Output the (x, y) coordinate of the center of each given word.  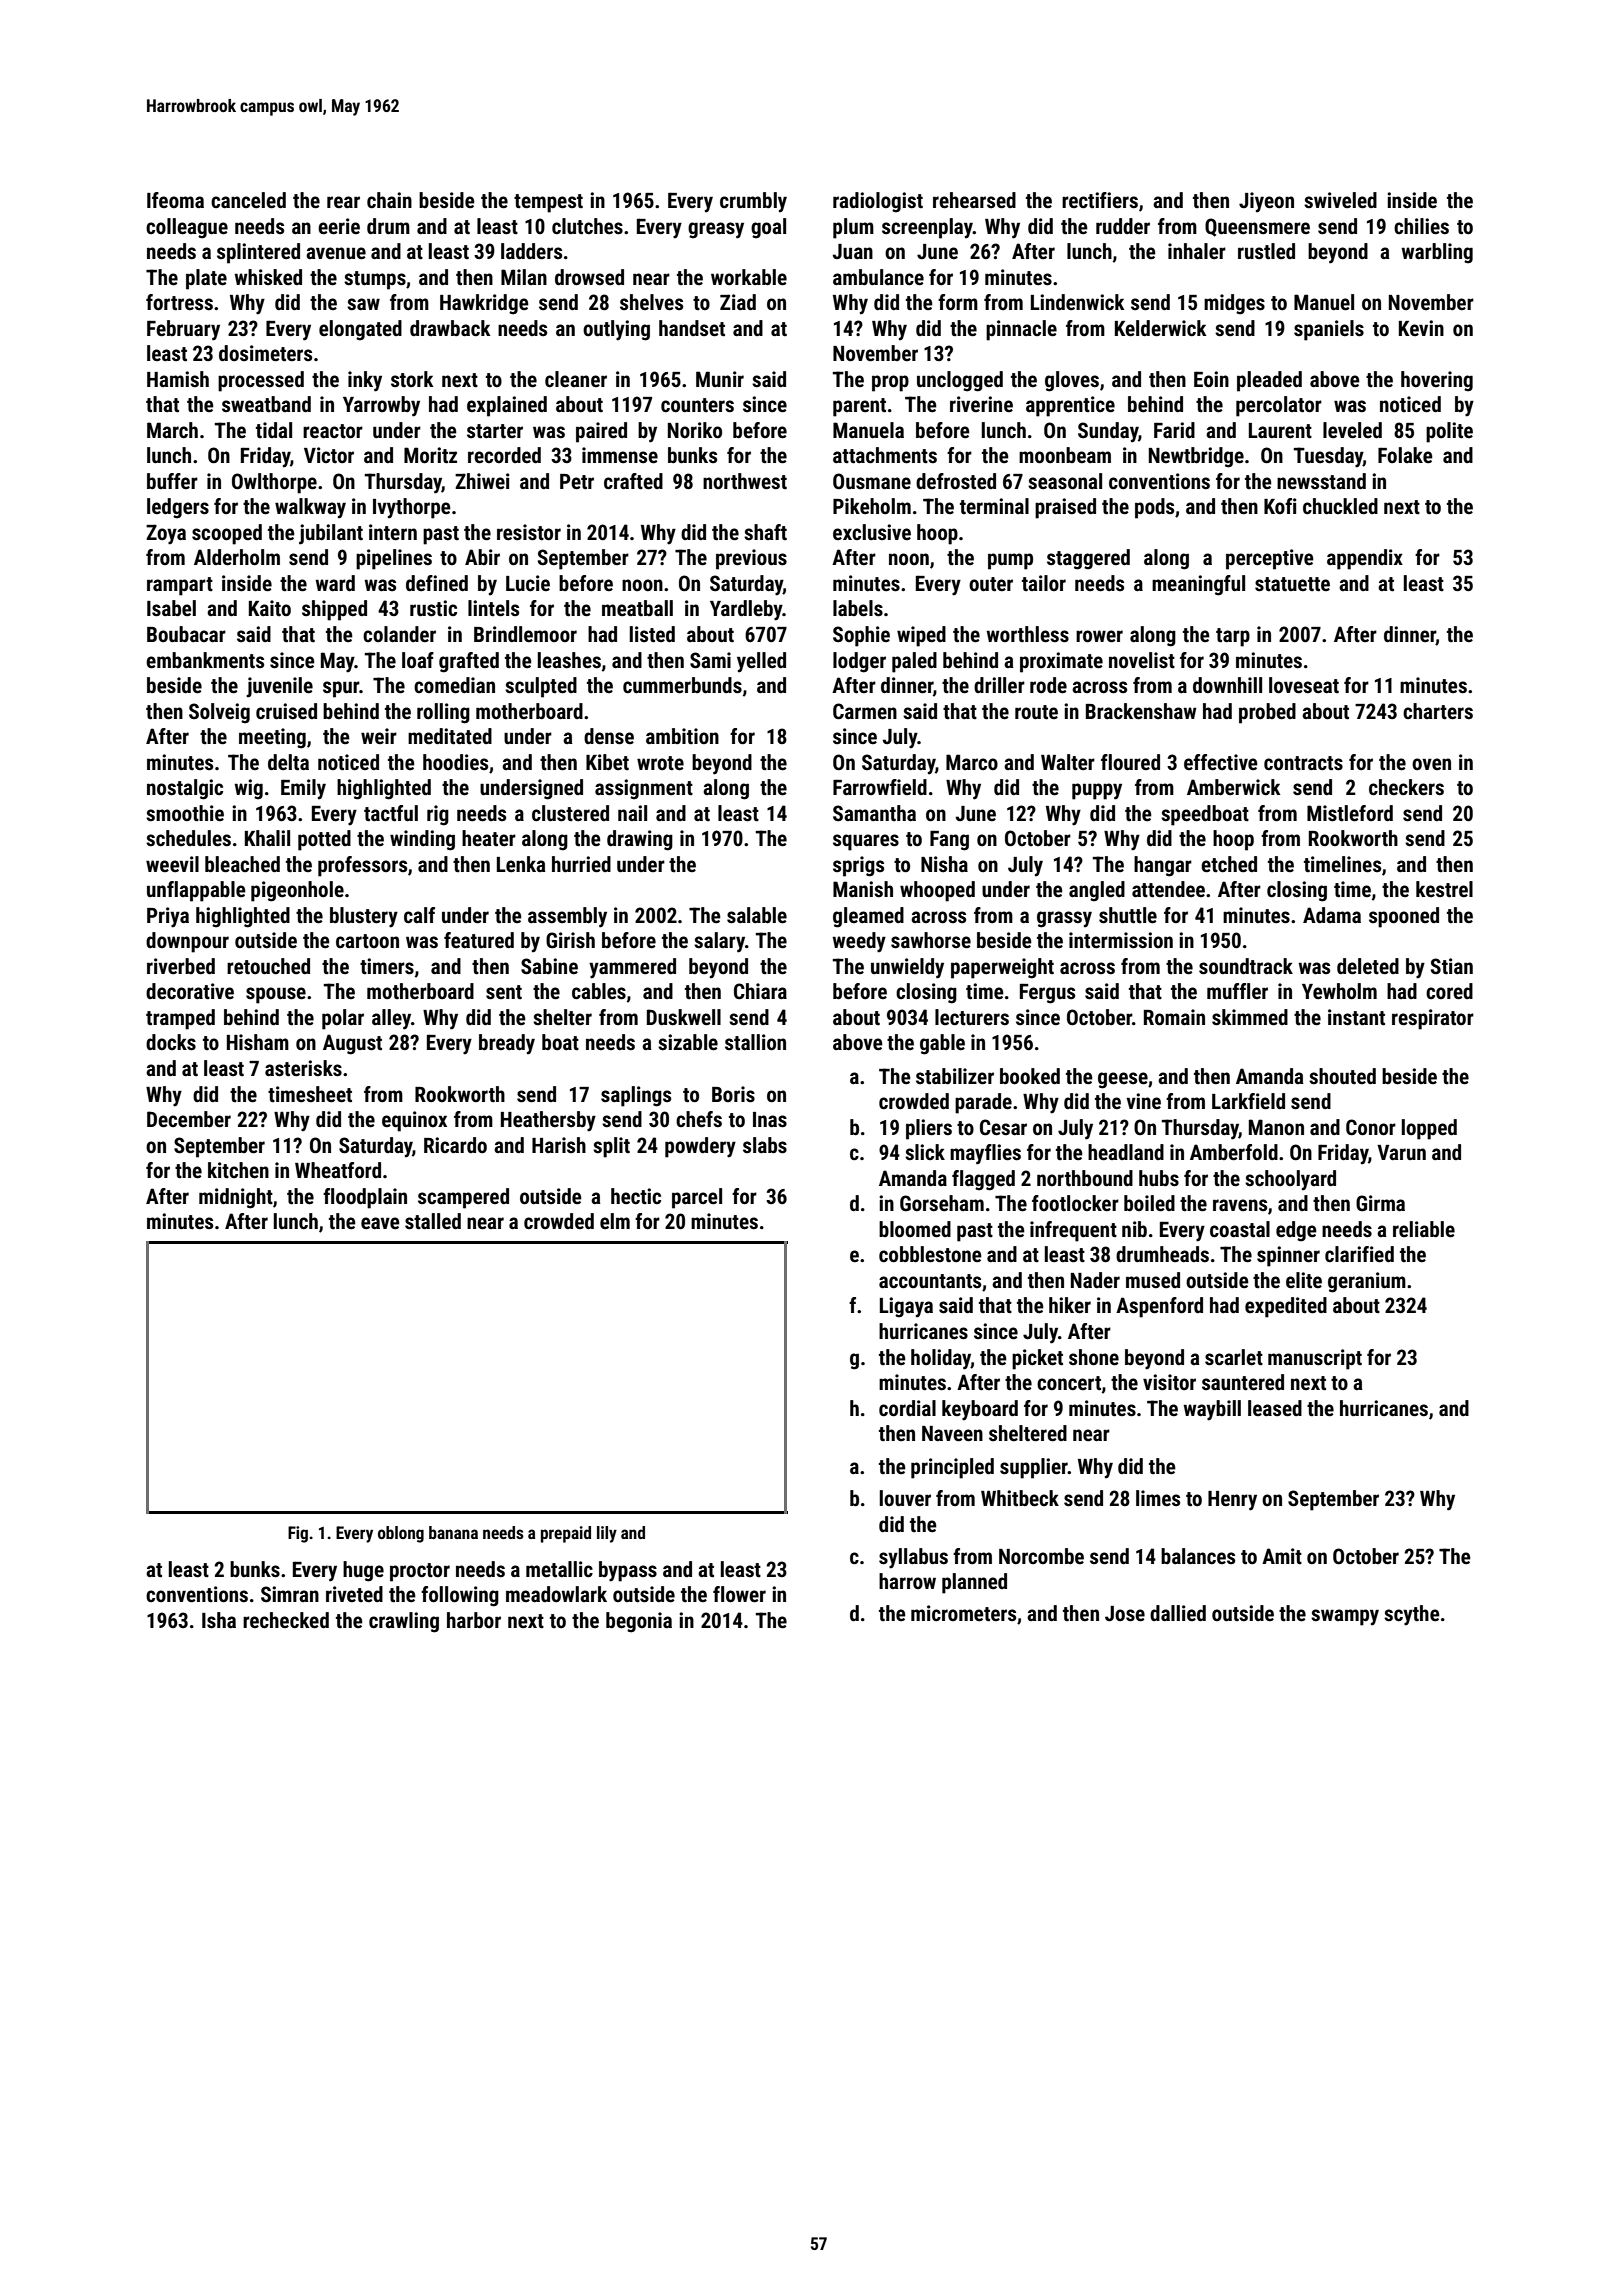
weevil (172, 864)
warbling (1437, 253)
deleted (1368, 966)
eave (380, 1223)
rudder (1123, 226)
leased (1275, 1408)
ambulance (878, 277)
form (958, 302)
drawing (640, 840)
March (172, 430)
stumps (375, 280)
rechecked (286, 1620)
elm (615, 1221)
